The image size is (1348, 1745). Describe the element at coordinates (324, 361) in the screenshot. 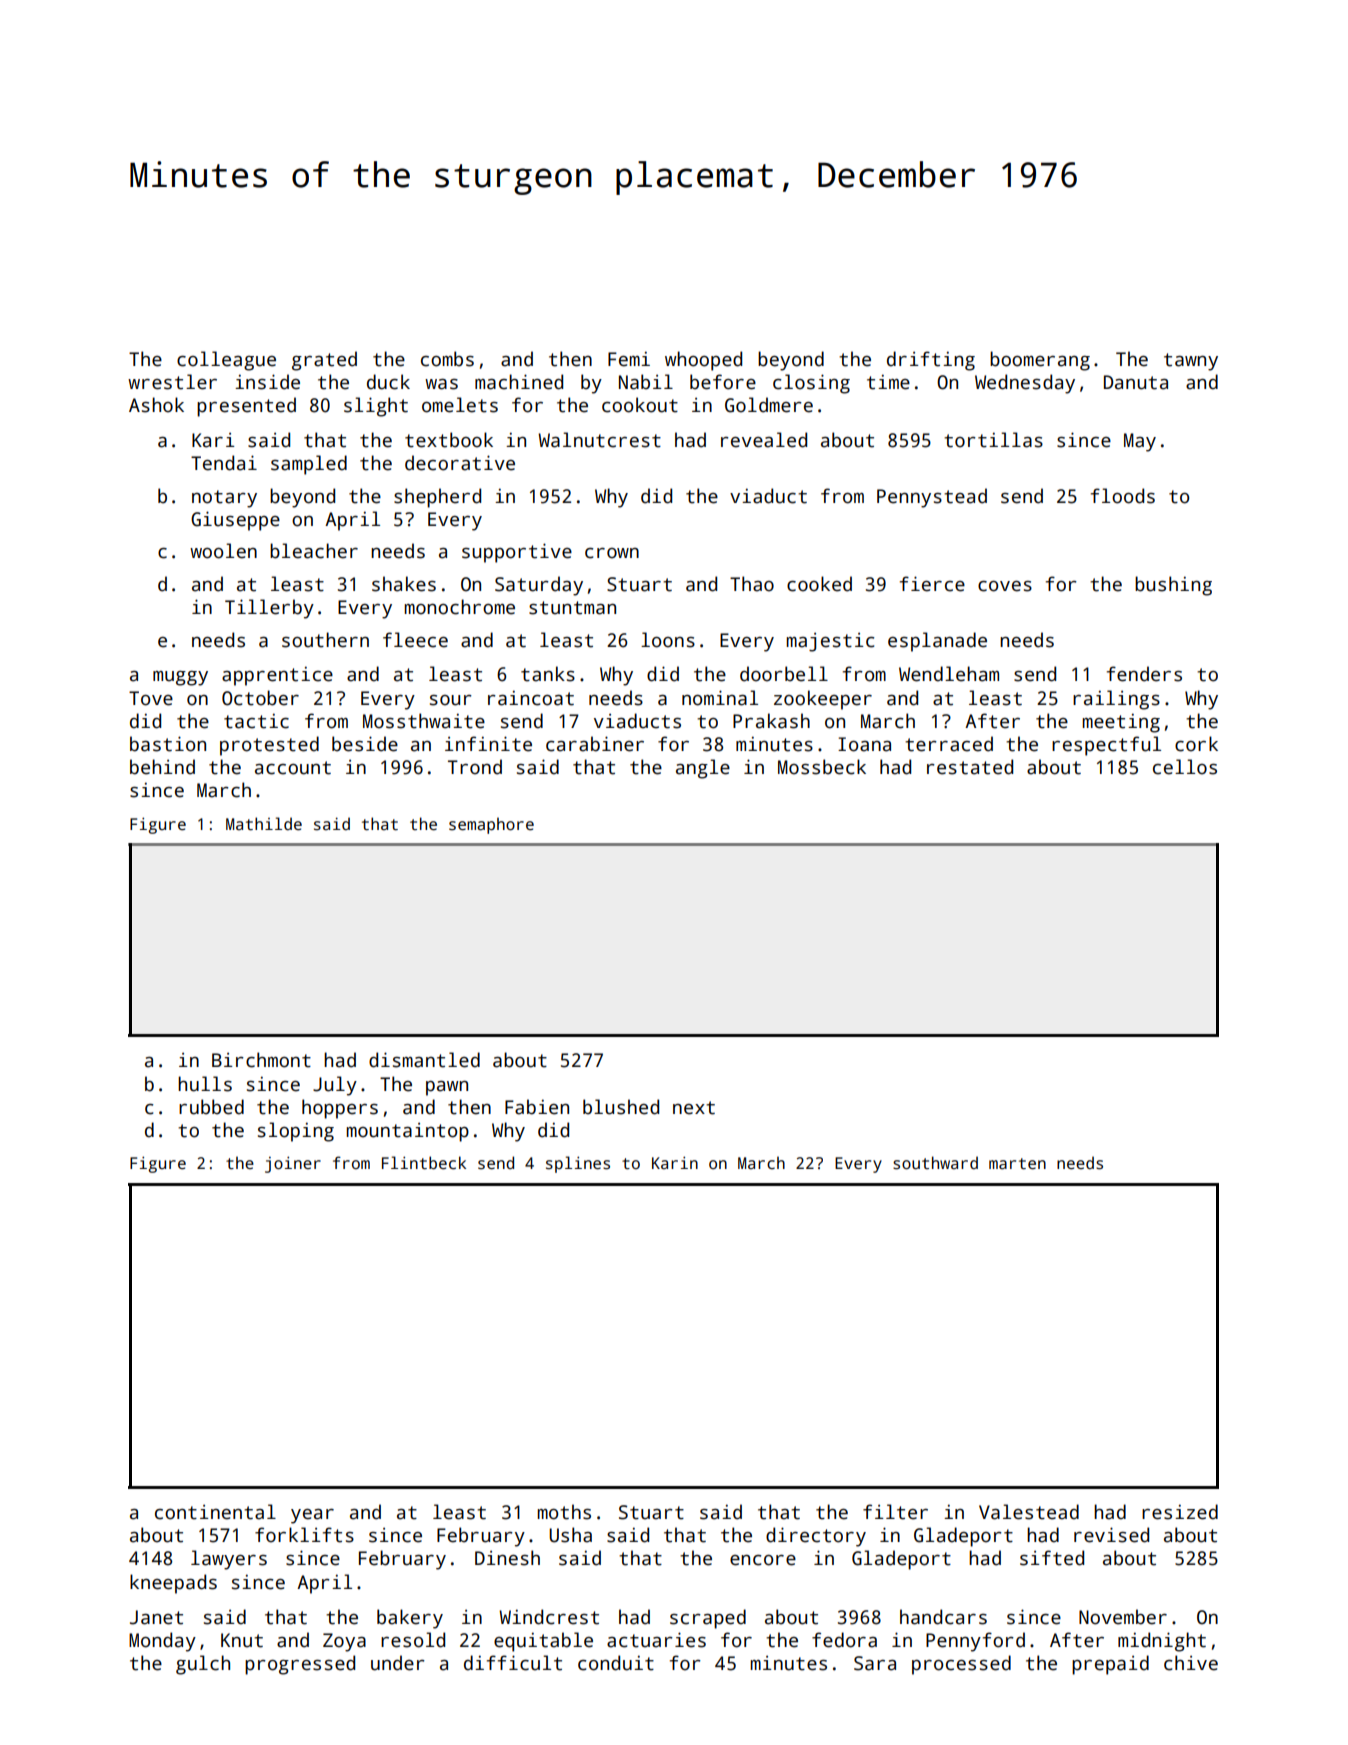

I see `grated` at that location.
